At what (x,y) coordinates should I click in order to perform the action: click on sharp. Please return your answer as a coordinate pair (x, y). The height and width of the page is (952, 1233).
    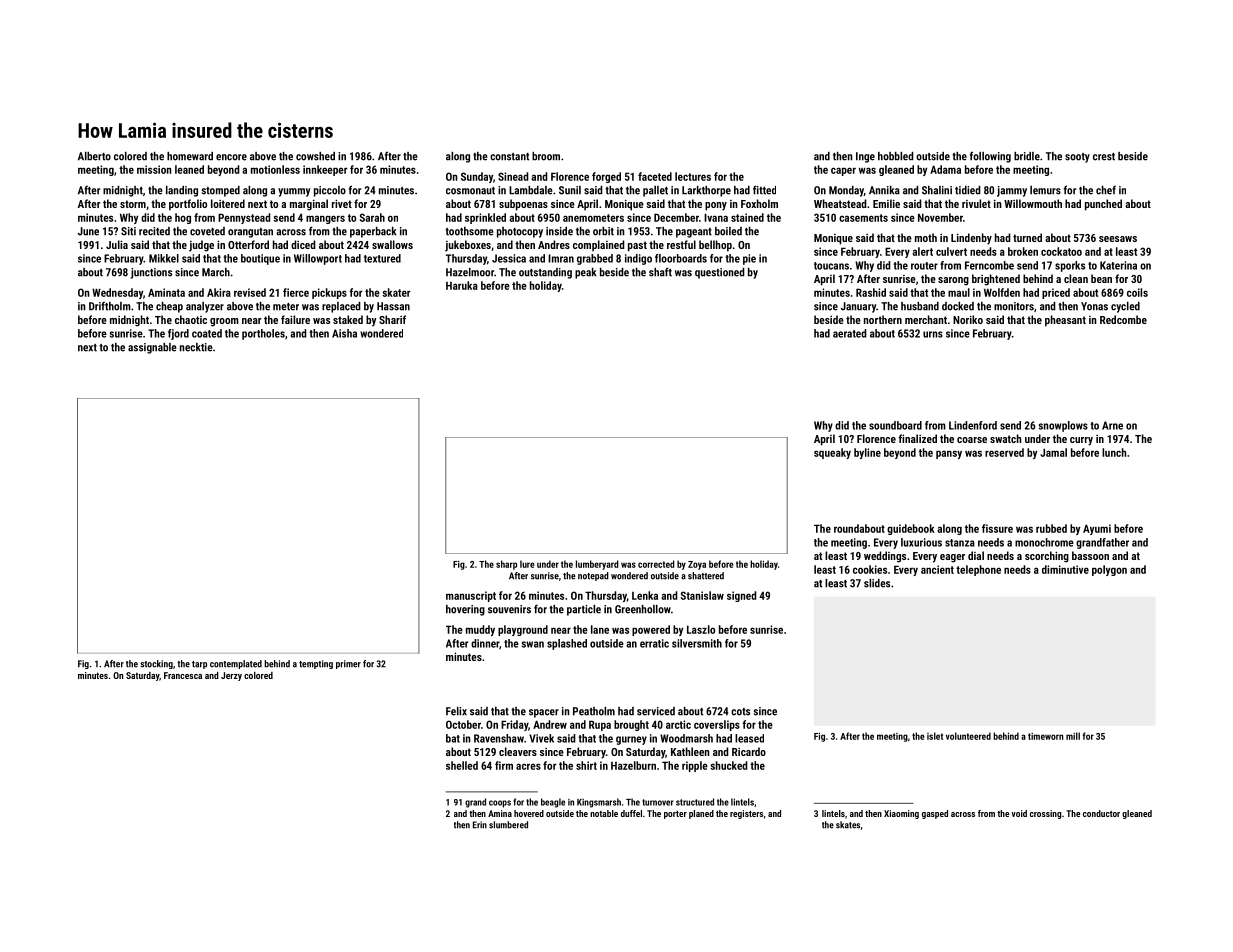
    Looking at the image, I should click on (506, 565).
